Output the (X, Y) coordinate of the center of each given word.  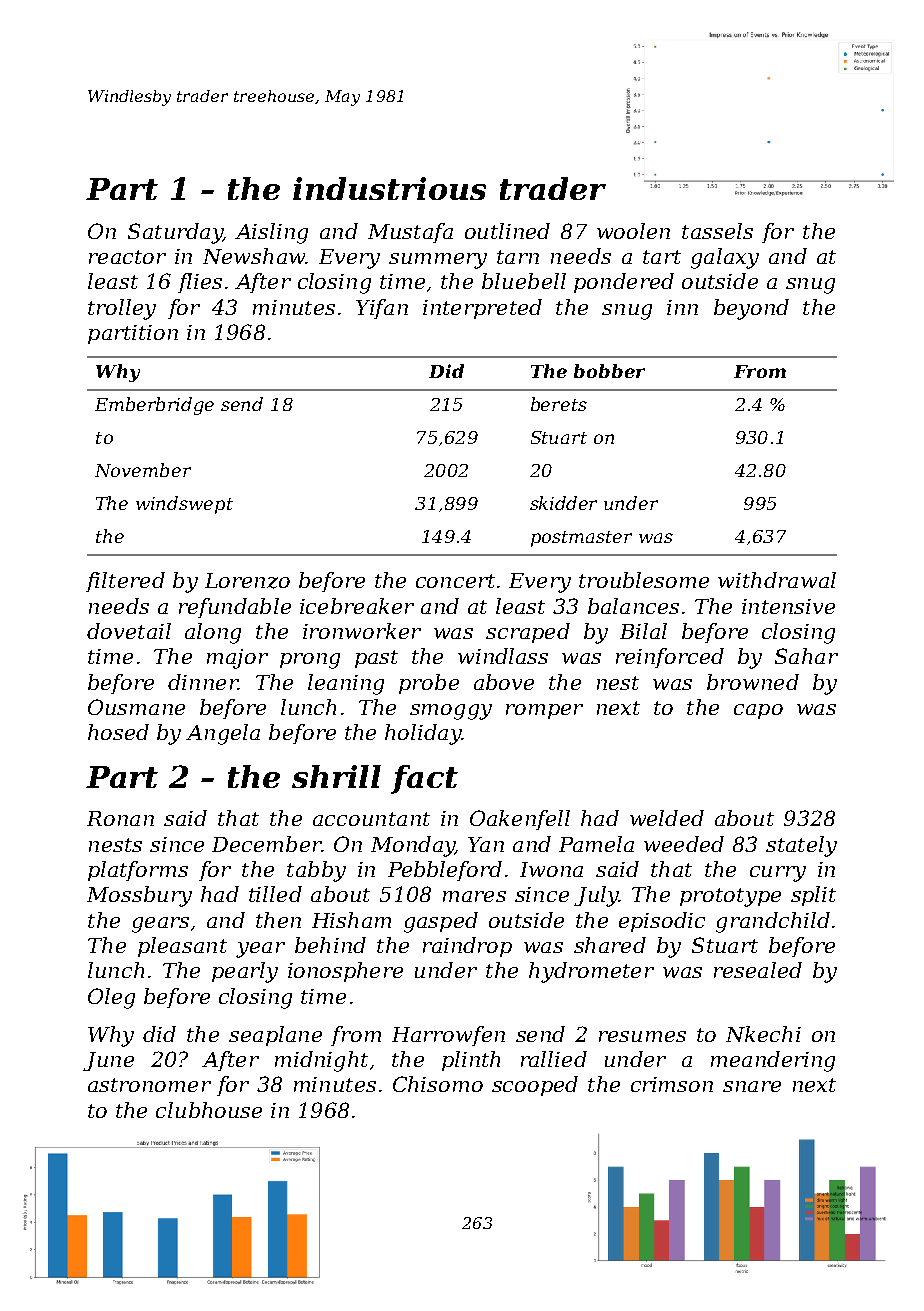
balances (633, 606)
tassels (717, 231)
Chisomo (438, 1084)
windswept (184, 505)
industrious (389, 188)
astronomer (149, 1085)
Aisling (271, 233)
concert (455, 581)
